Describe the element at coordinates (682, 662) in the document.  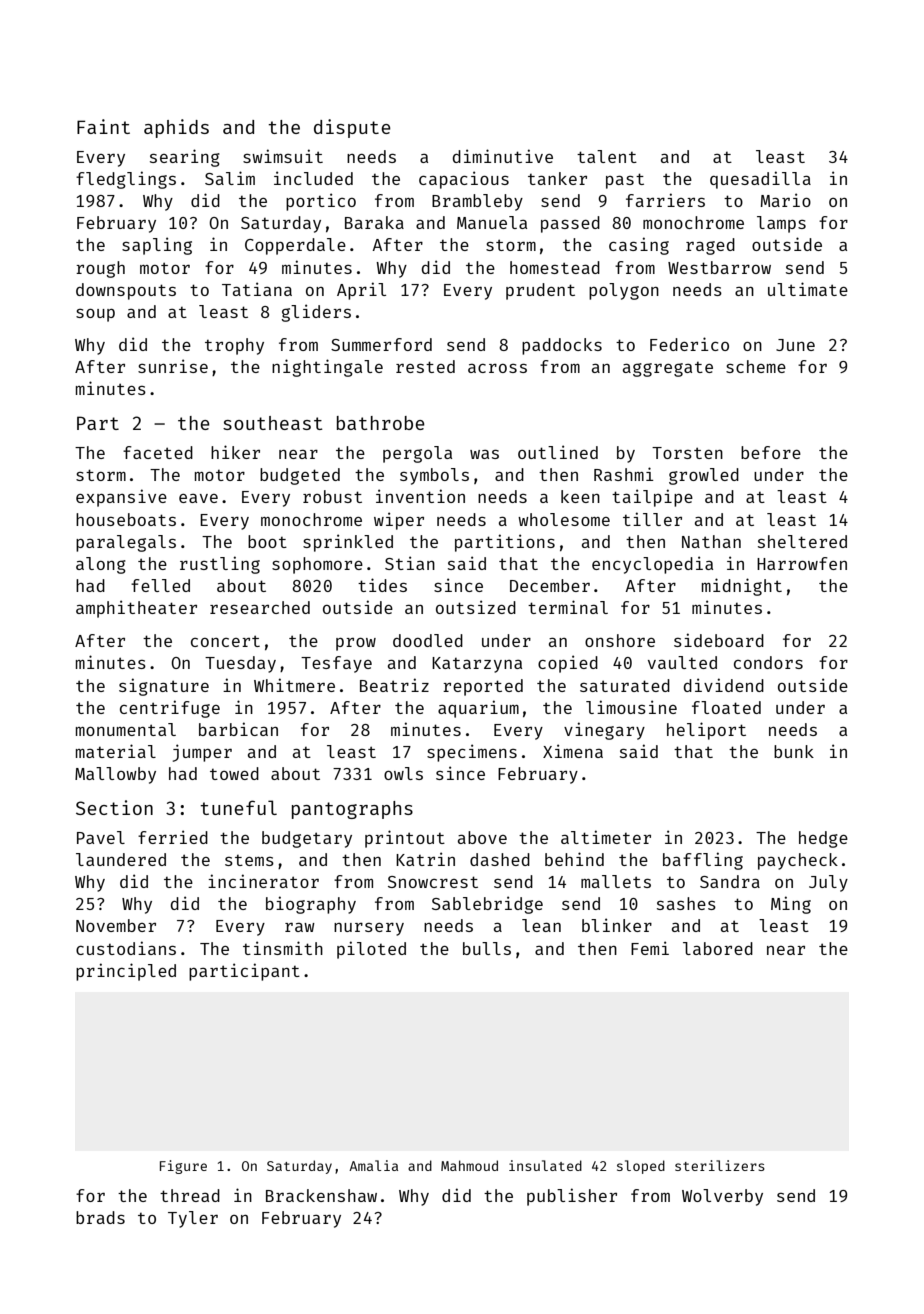
I see `vaulted` at that location.
